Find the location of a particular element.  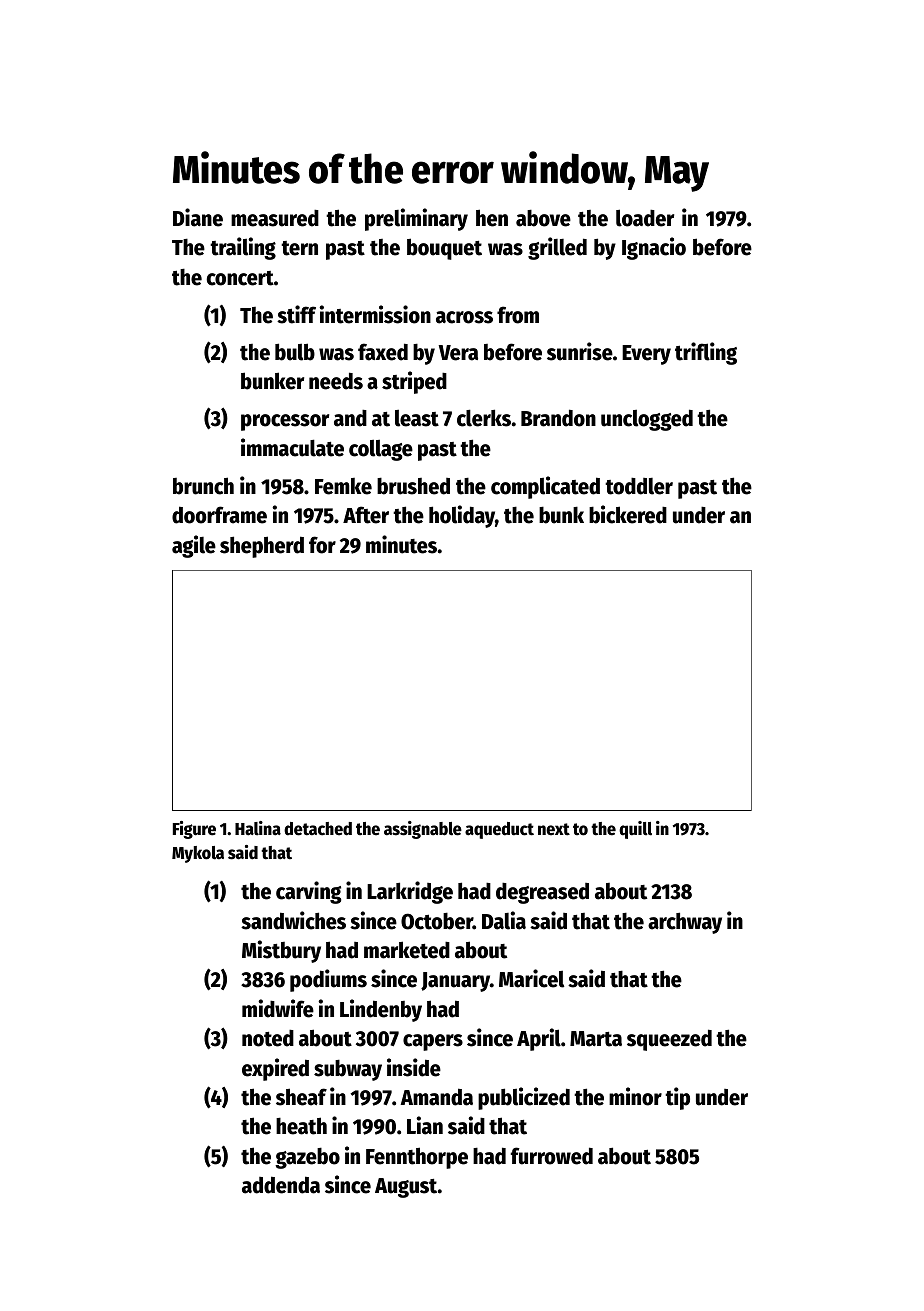

Halina is located at coordinates (258, 828).
